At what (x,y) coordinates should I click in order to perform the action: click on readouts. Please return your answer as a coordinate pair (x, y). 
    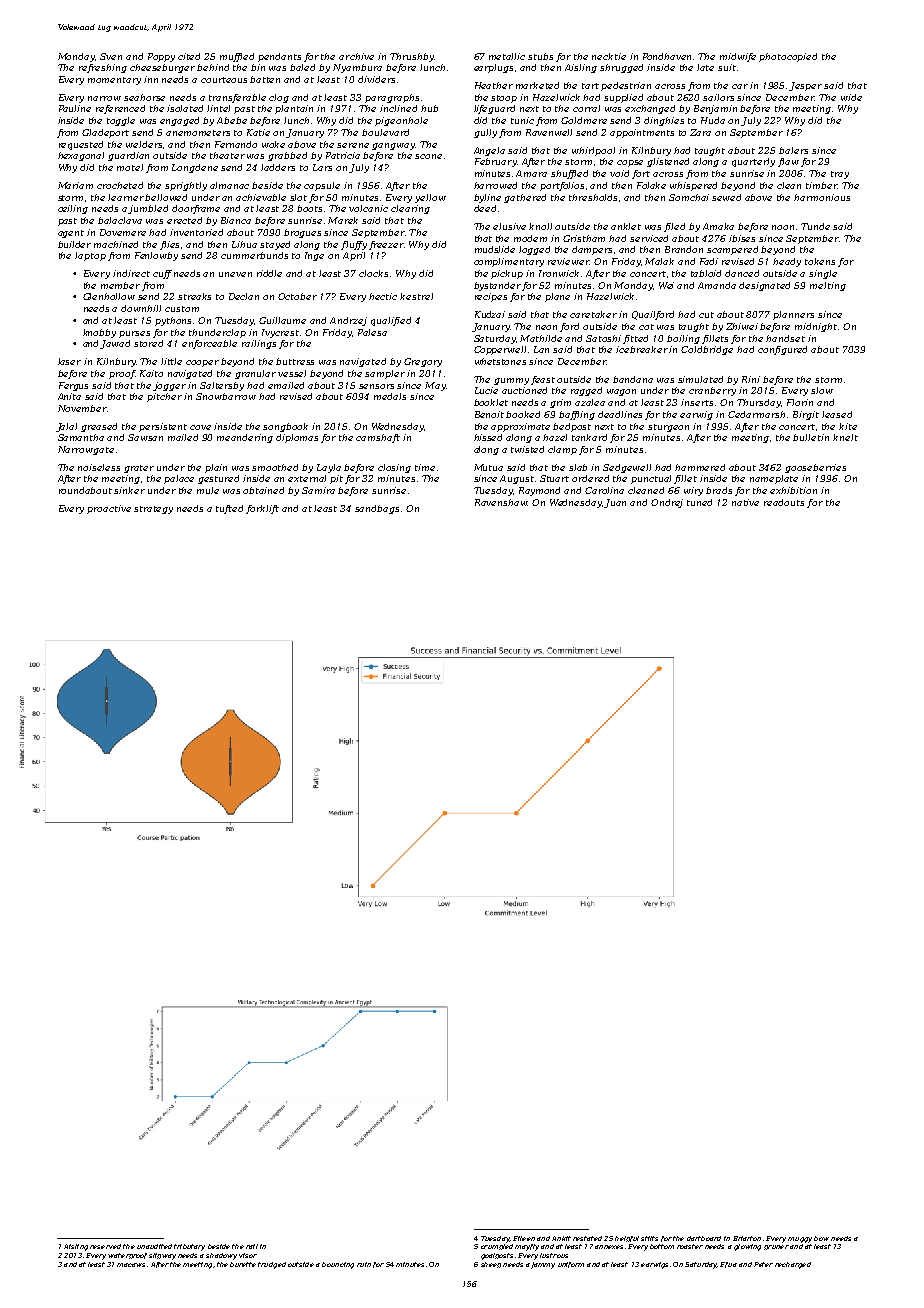
    Looking at the image, I should click on (784, 502).
